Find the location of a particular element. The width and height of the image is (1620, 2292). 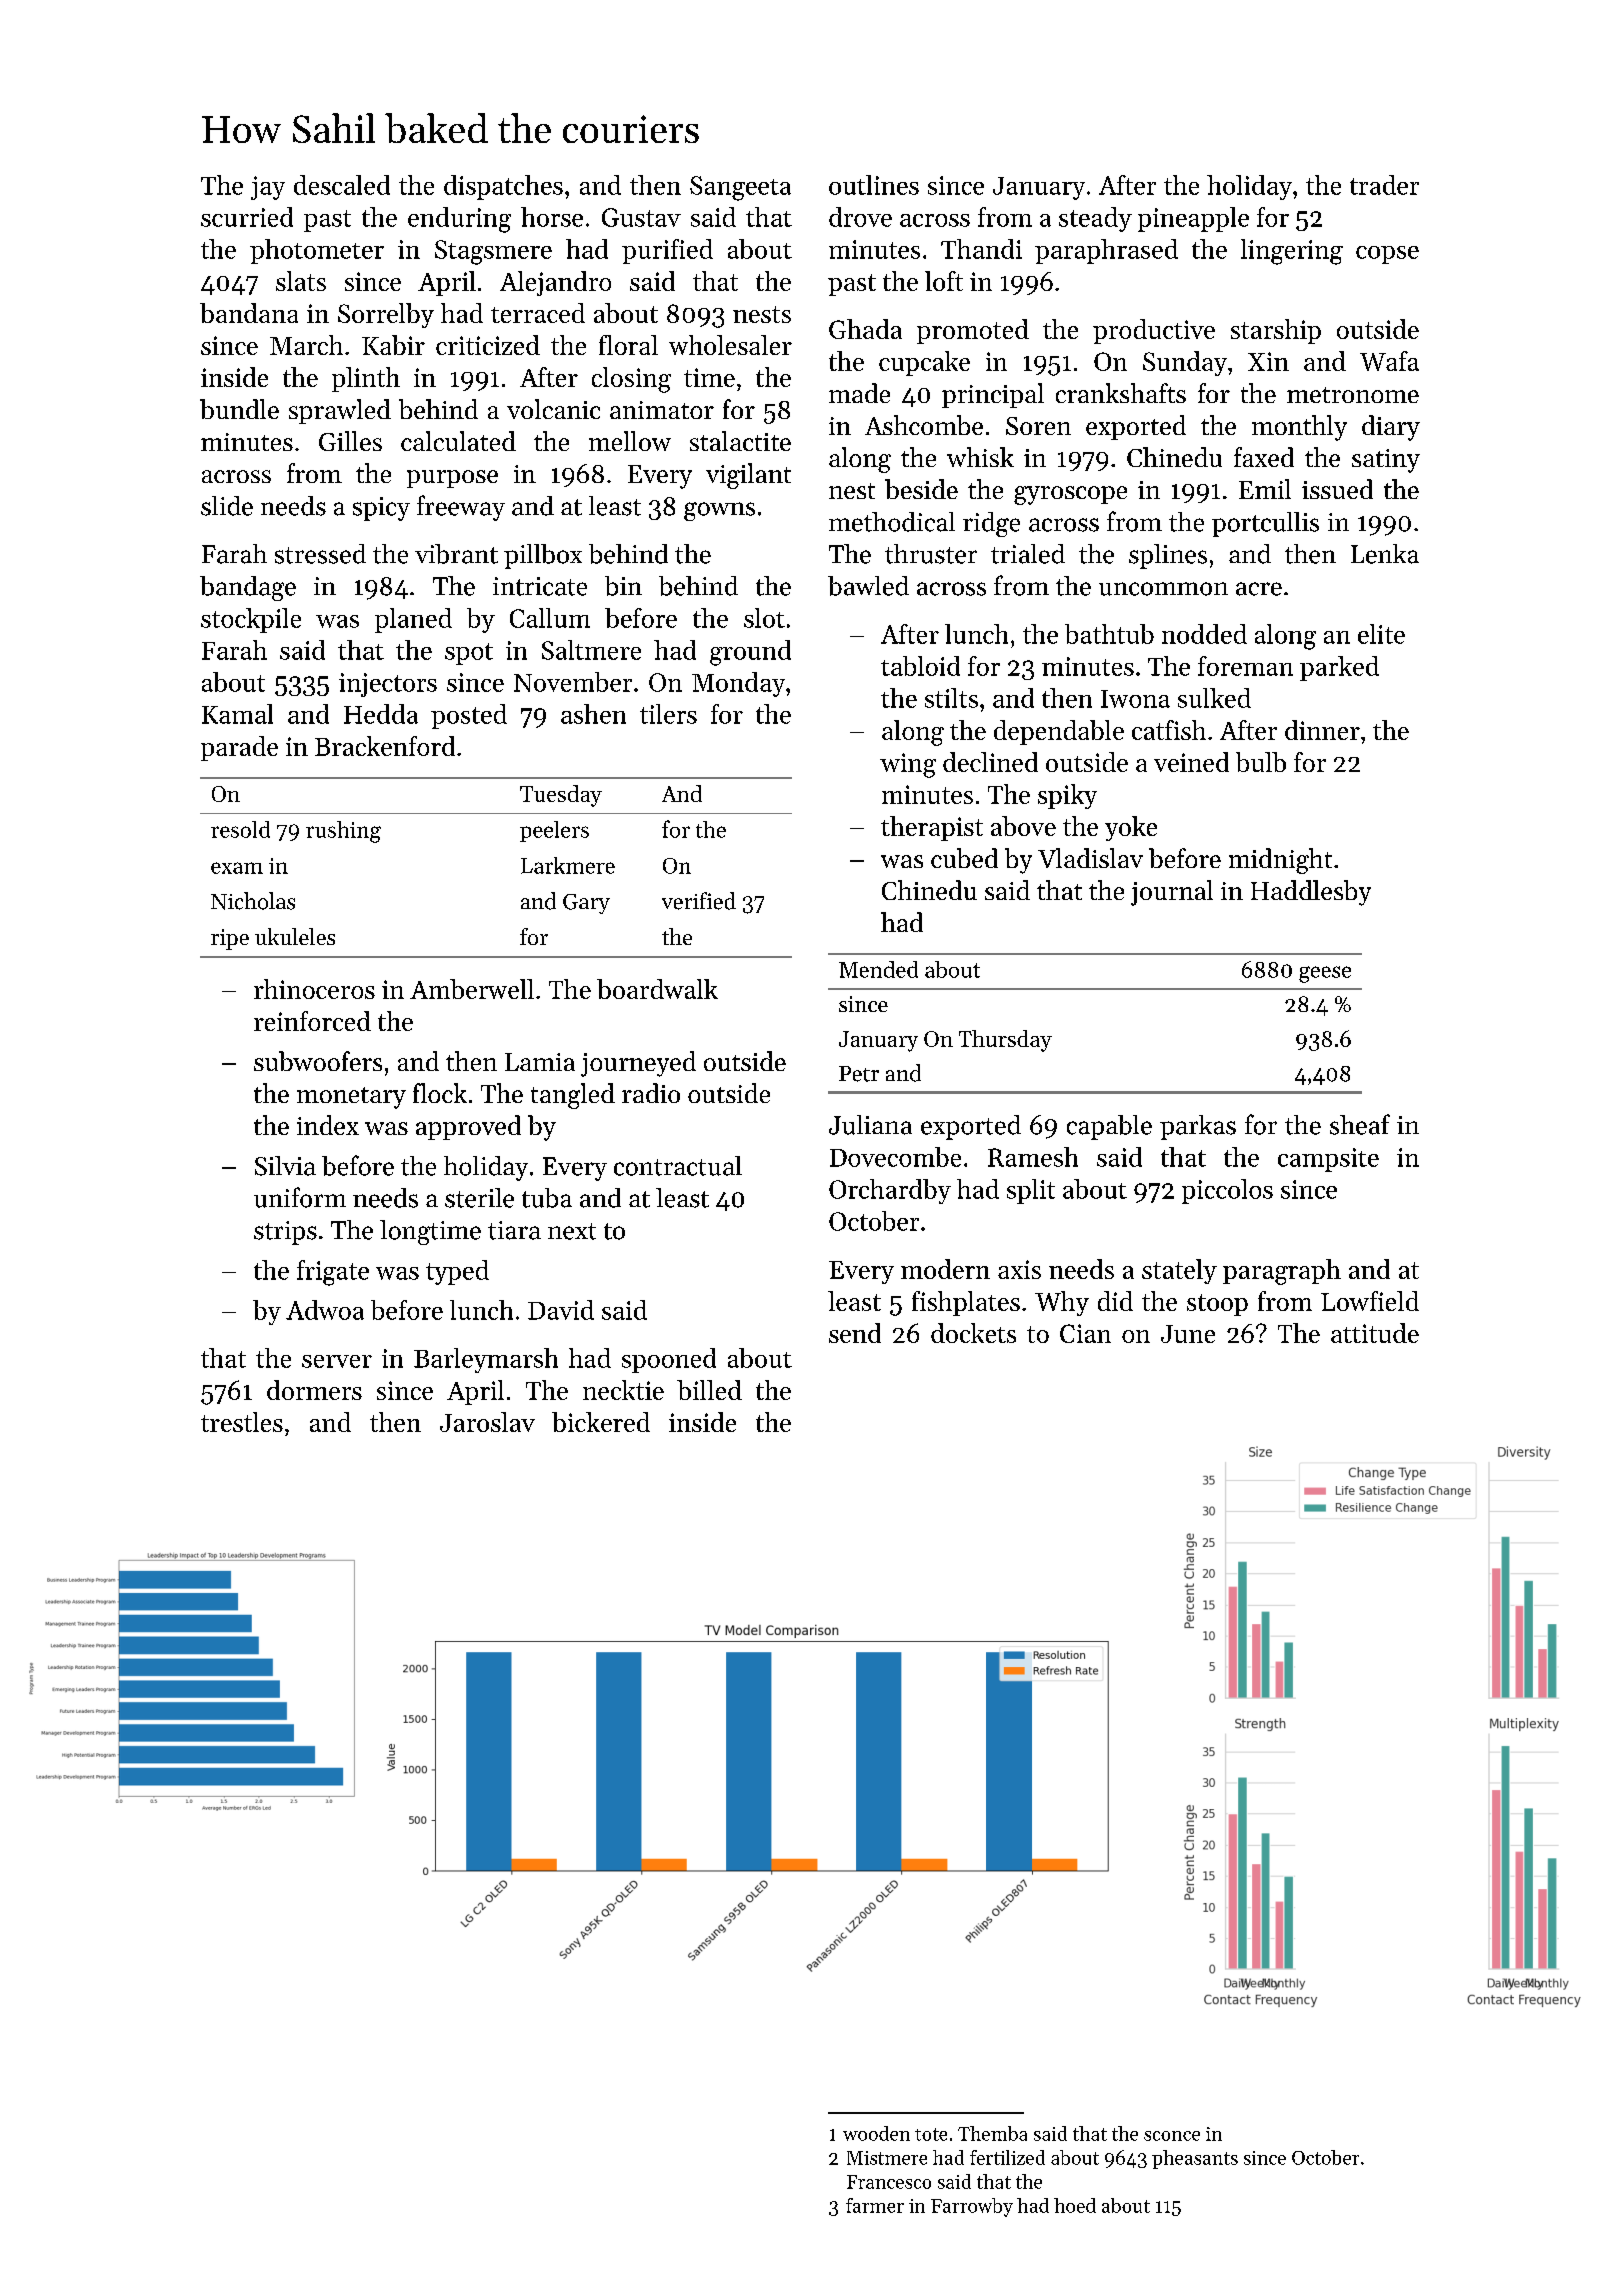

pheasants is located at coordinates (1195, 2159).
